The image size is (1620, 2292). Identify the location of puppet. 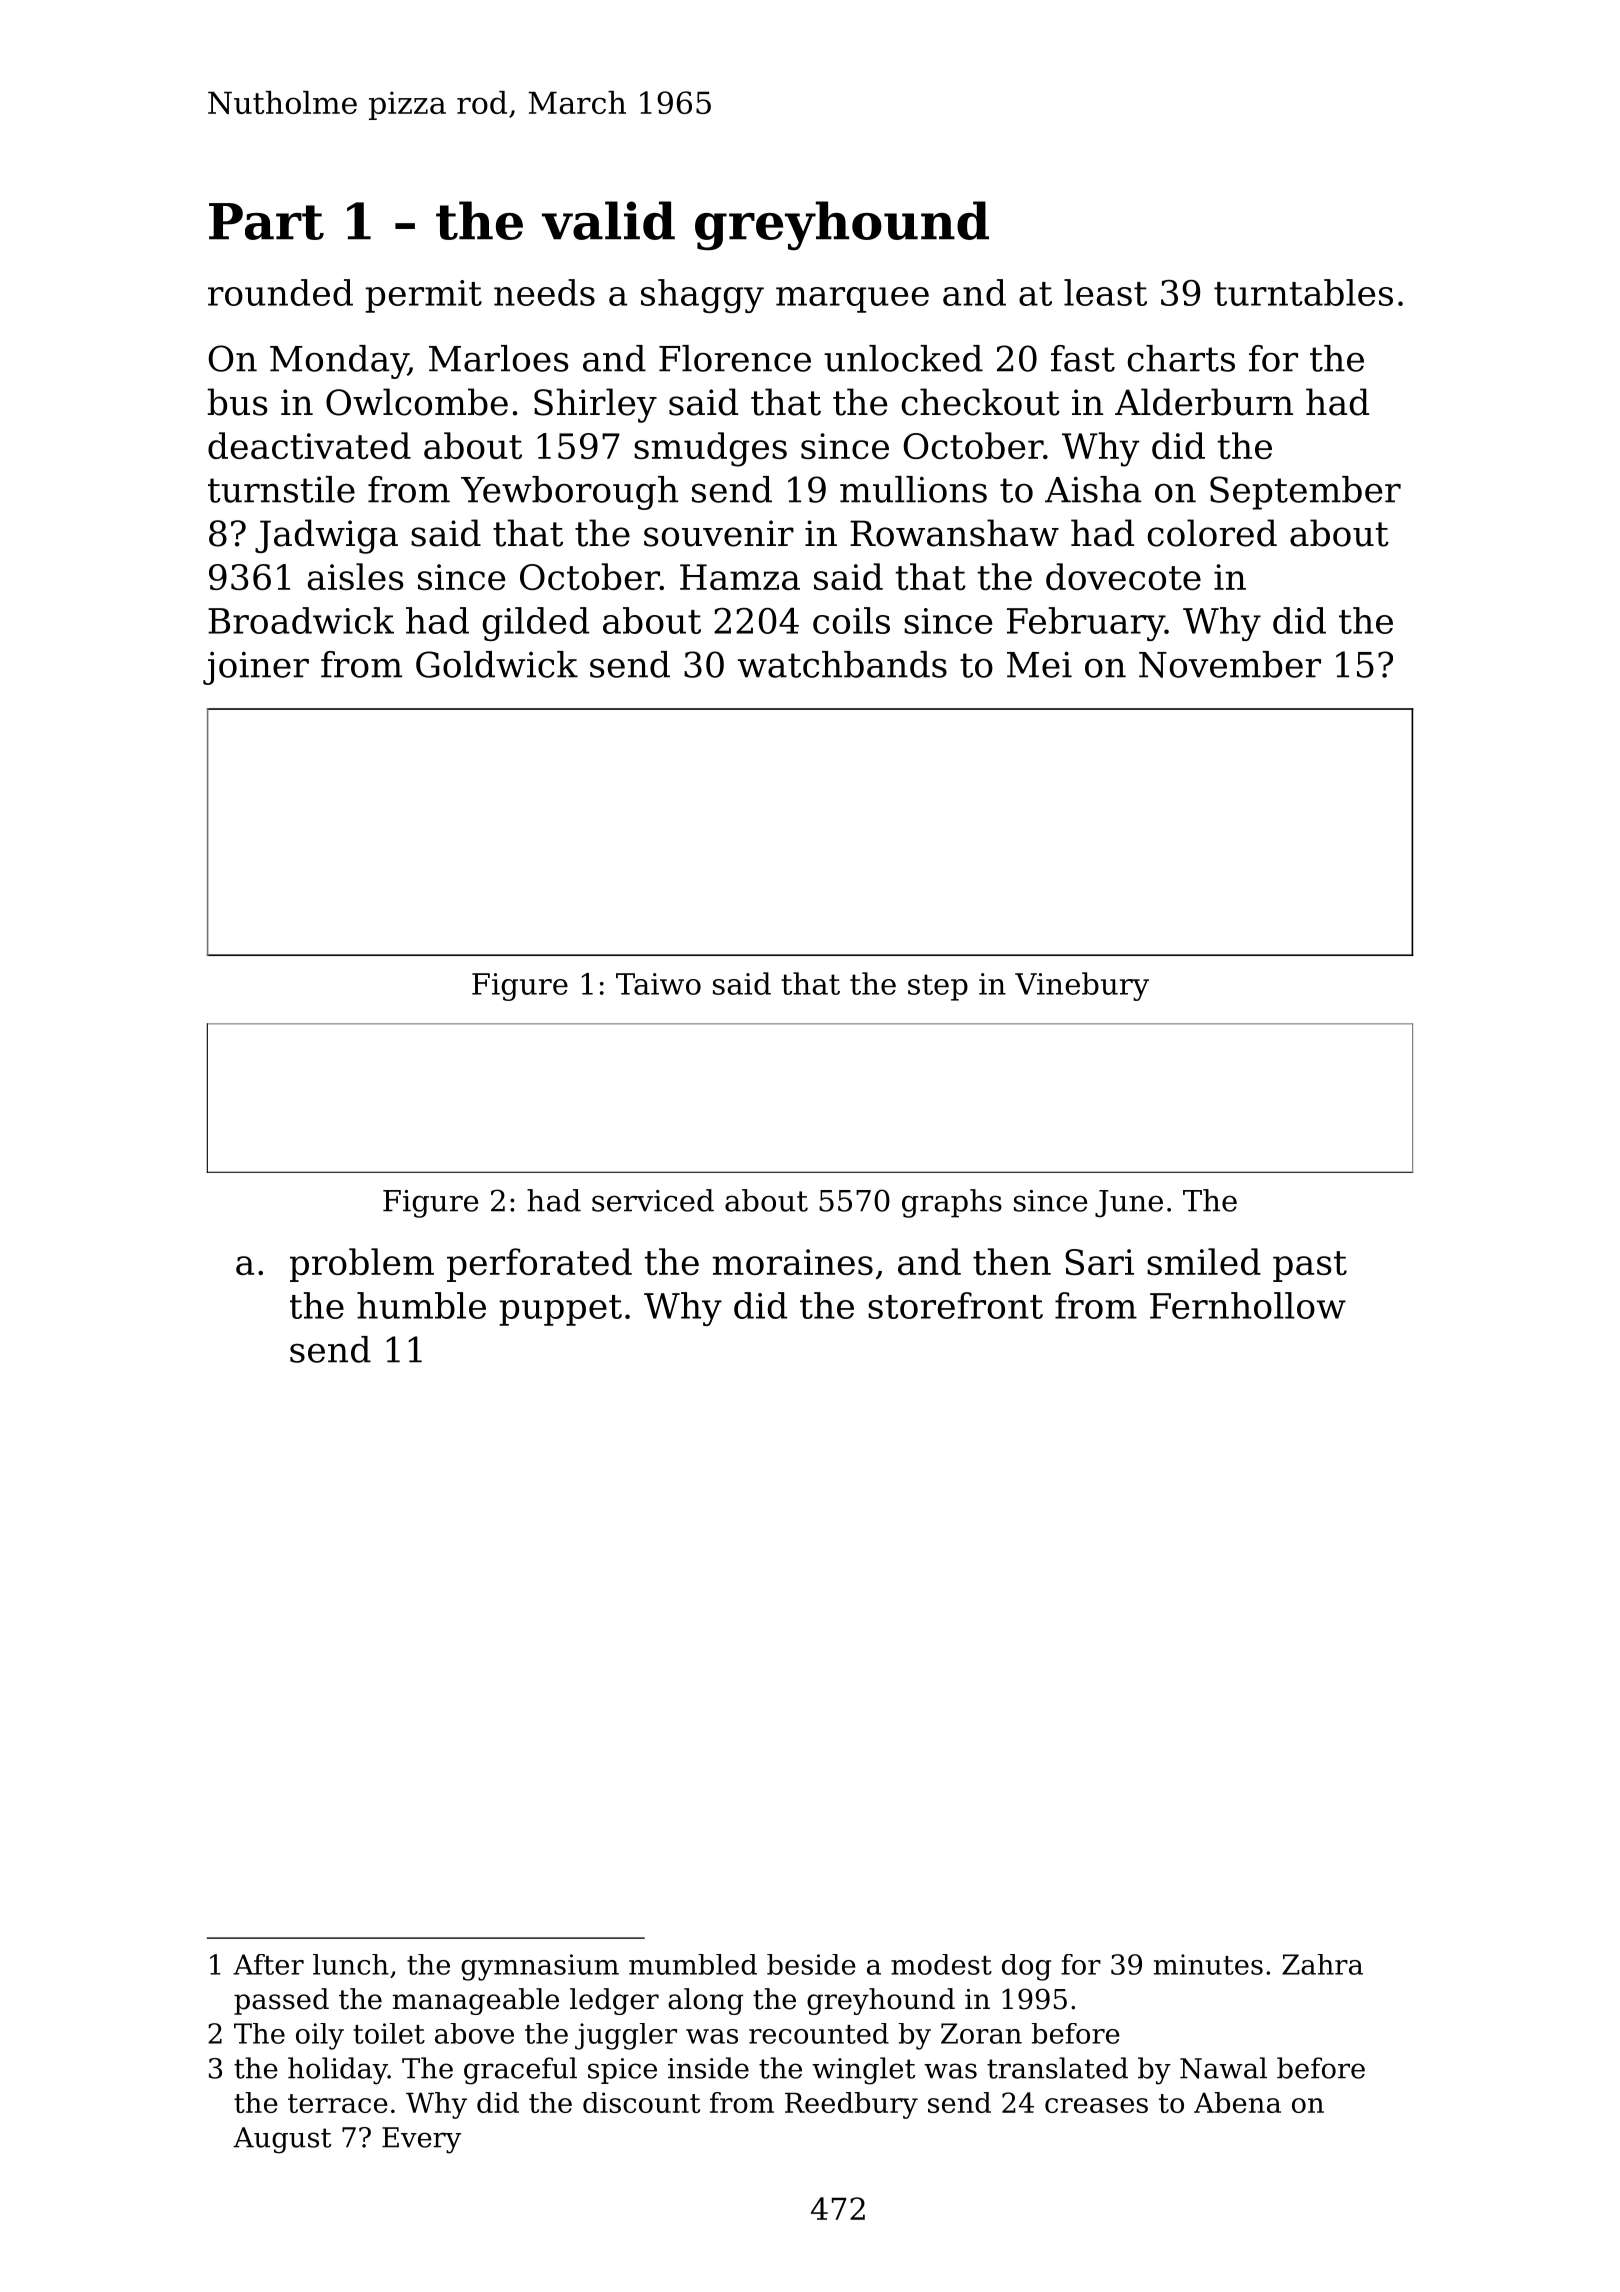
(560, 1310).
